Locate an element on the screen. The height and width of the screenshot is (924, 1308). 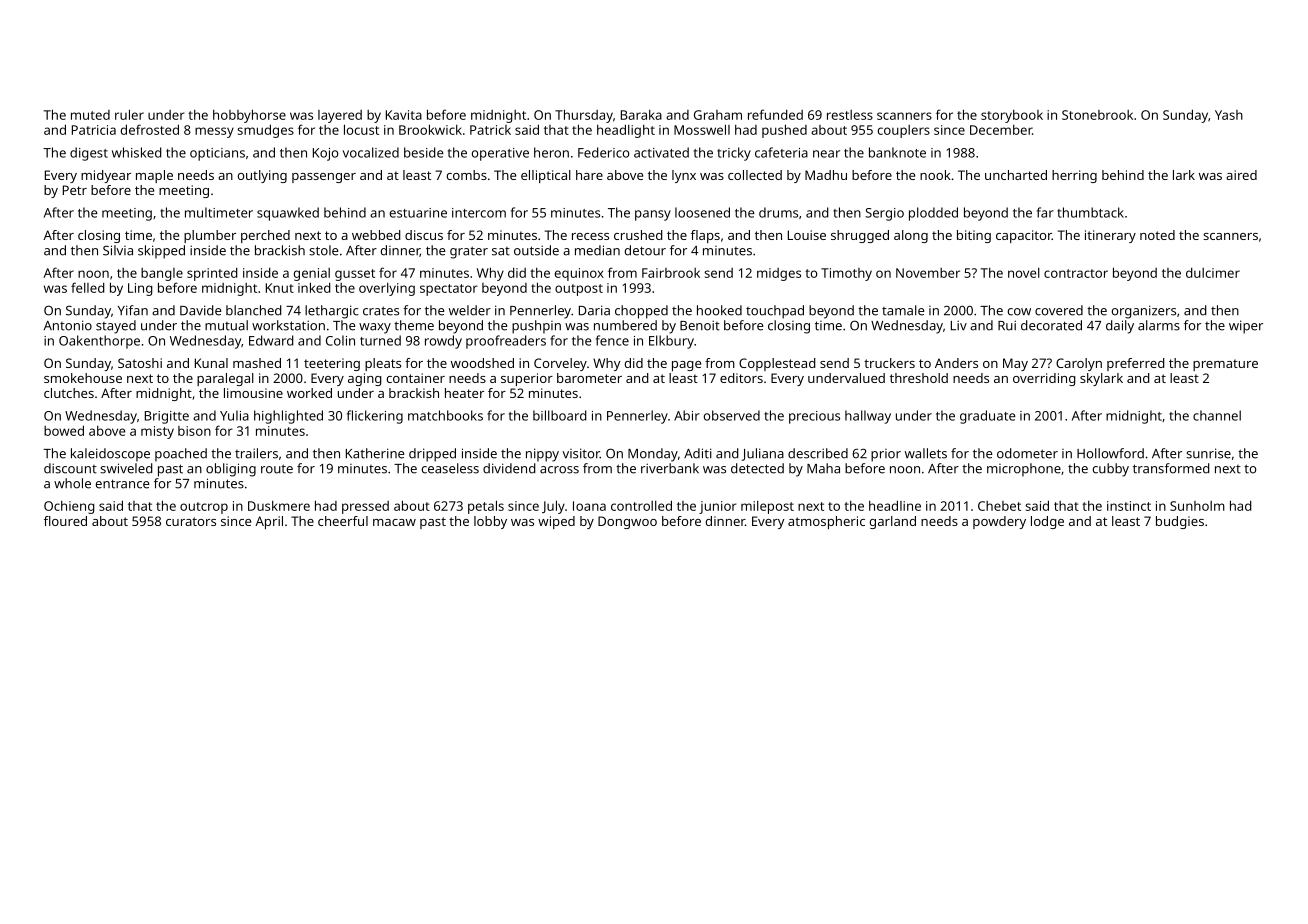
clutches is located at coordinates (69, 393).
